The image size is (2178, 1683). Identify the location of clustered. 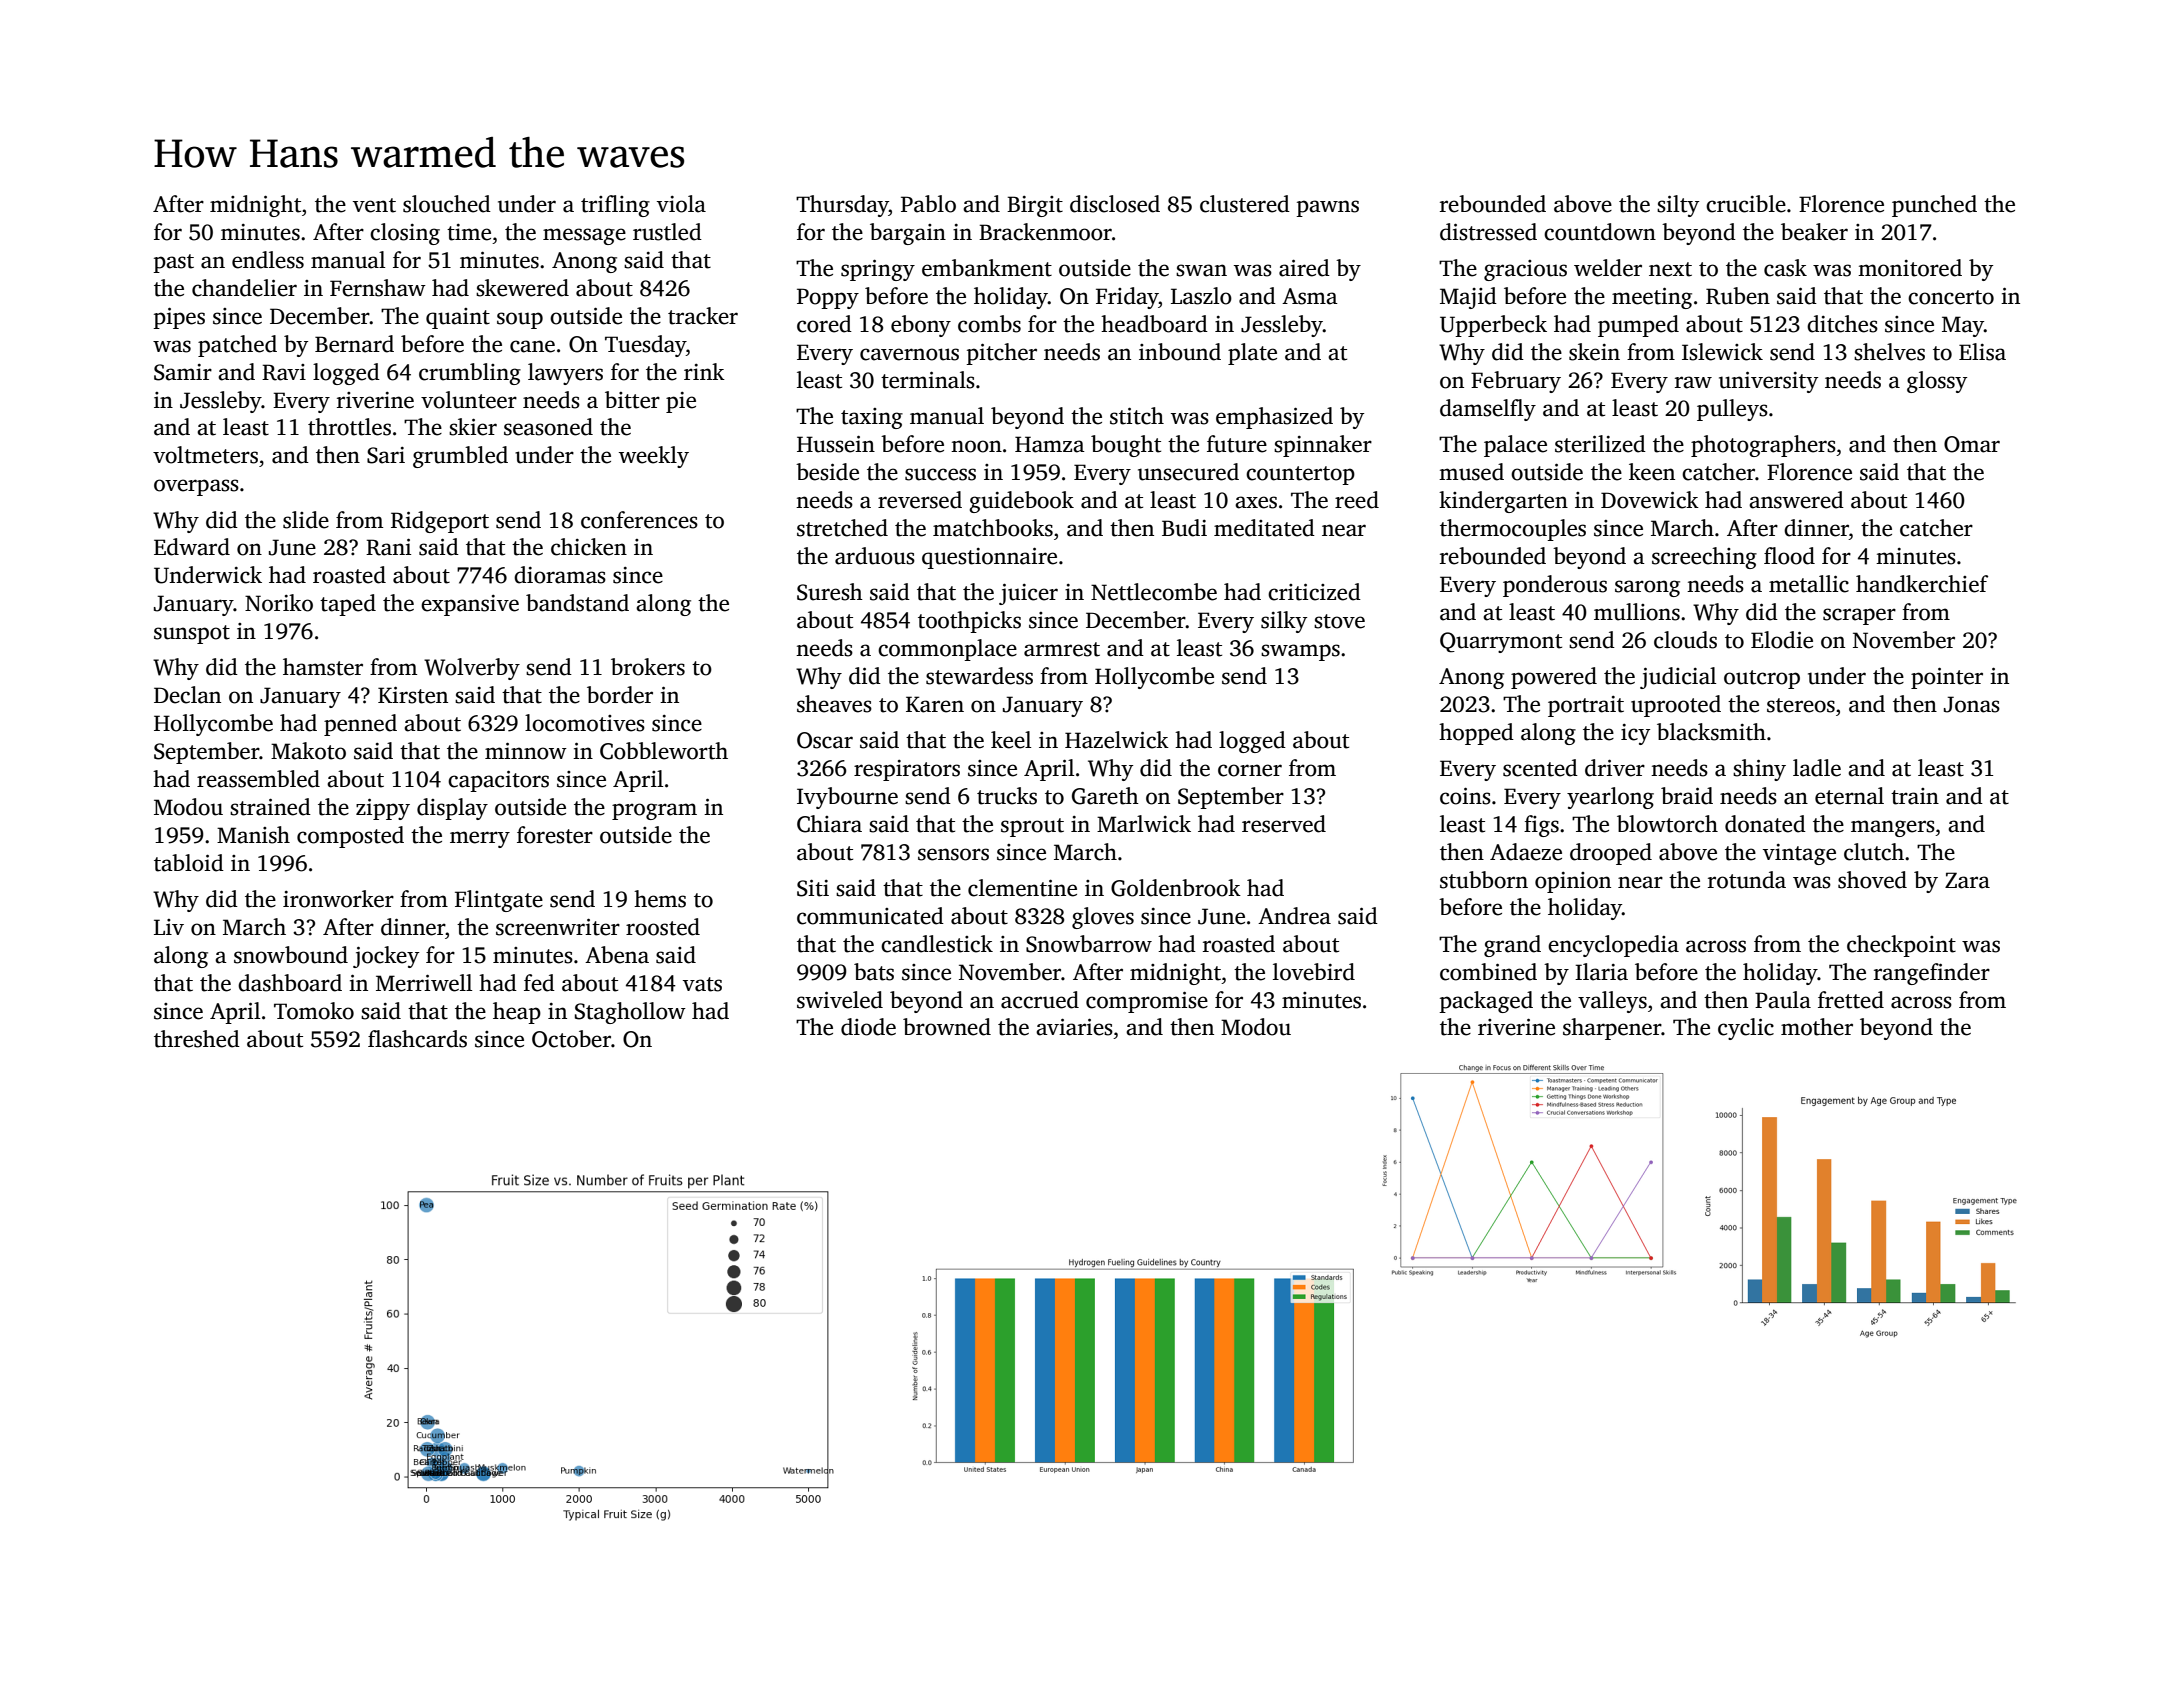
(1245, 204).
